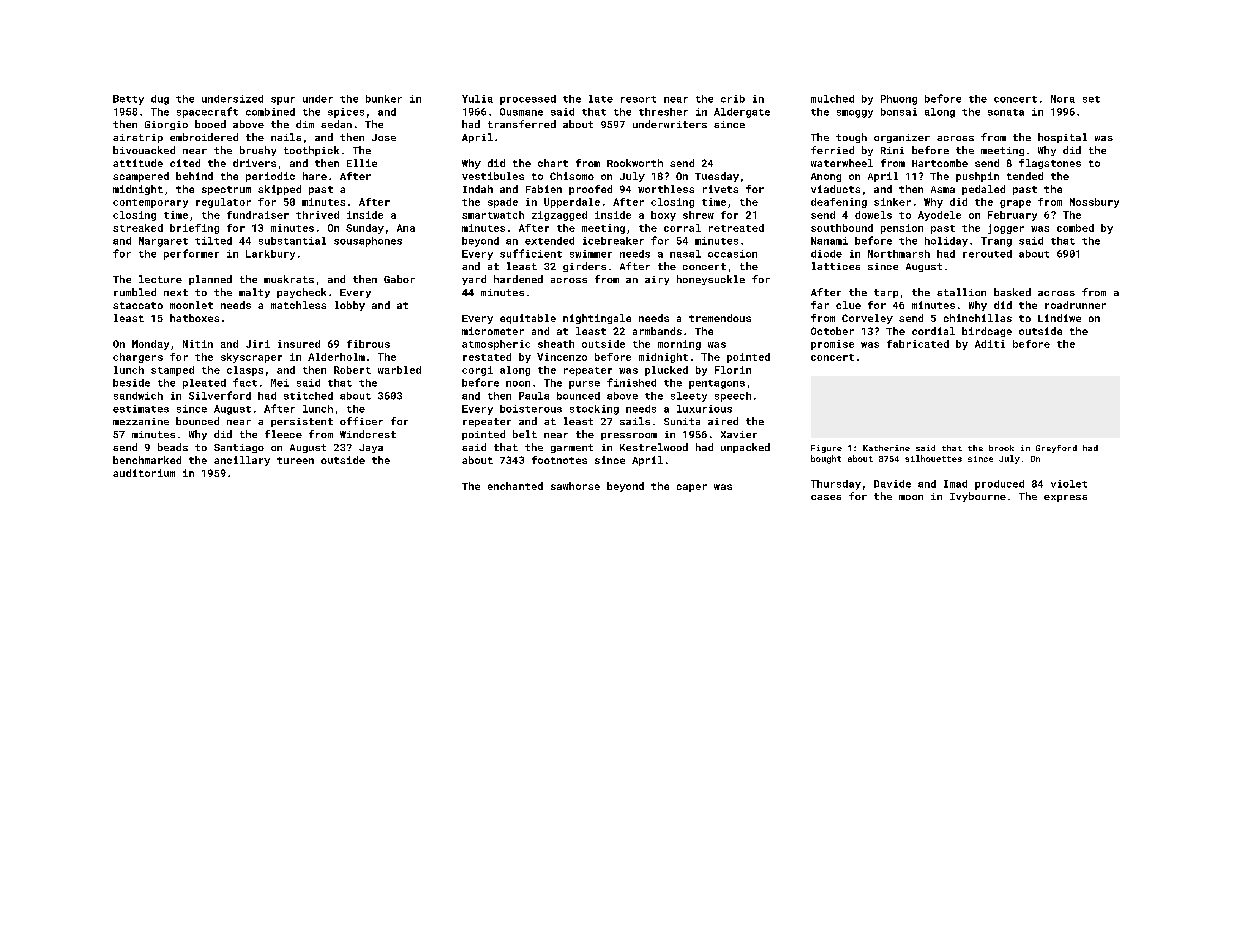 Image resolution: width=1233 pixels, height=952 pixels. What do you see at coordinates (204, 137) in the screenshot?
I see `embroidered` at bounding box center [204, 137].
